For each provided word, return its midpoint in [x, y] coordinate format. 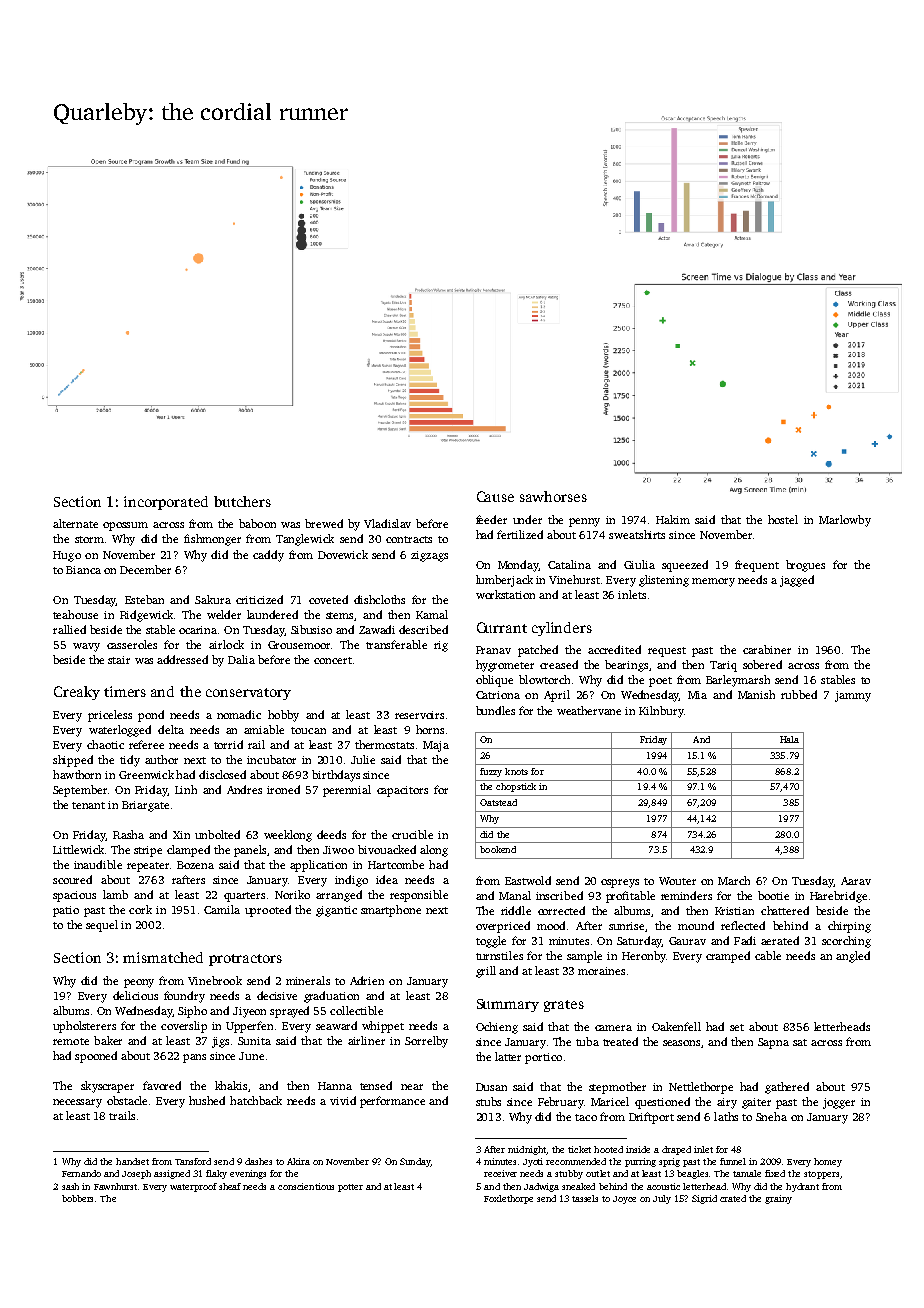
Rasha [128, 834]
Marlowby [845, 521]
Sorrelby [426, 1042]
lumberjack [504, 581]
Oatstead [498, 802]
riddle [516, 910]
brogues [805, 566]
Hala [789, 739]
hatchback [256, 1100]
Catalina [569, 564]
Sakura [213, 599]
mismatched [163, 957]
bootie [773, 895]
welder [224, 614]
